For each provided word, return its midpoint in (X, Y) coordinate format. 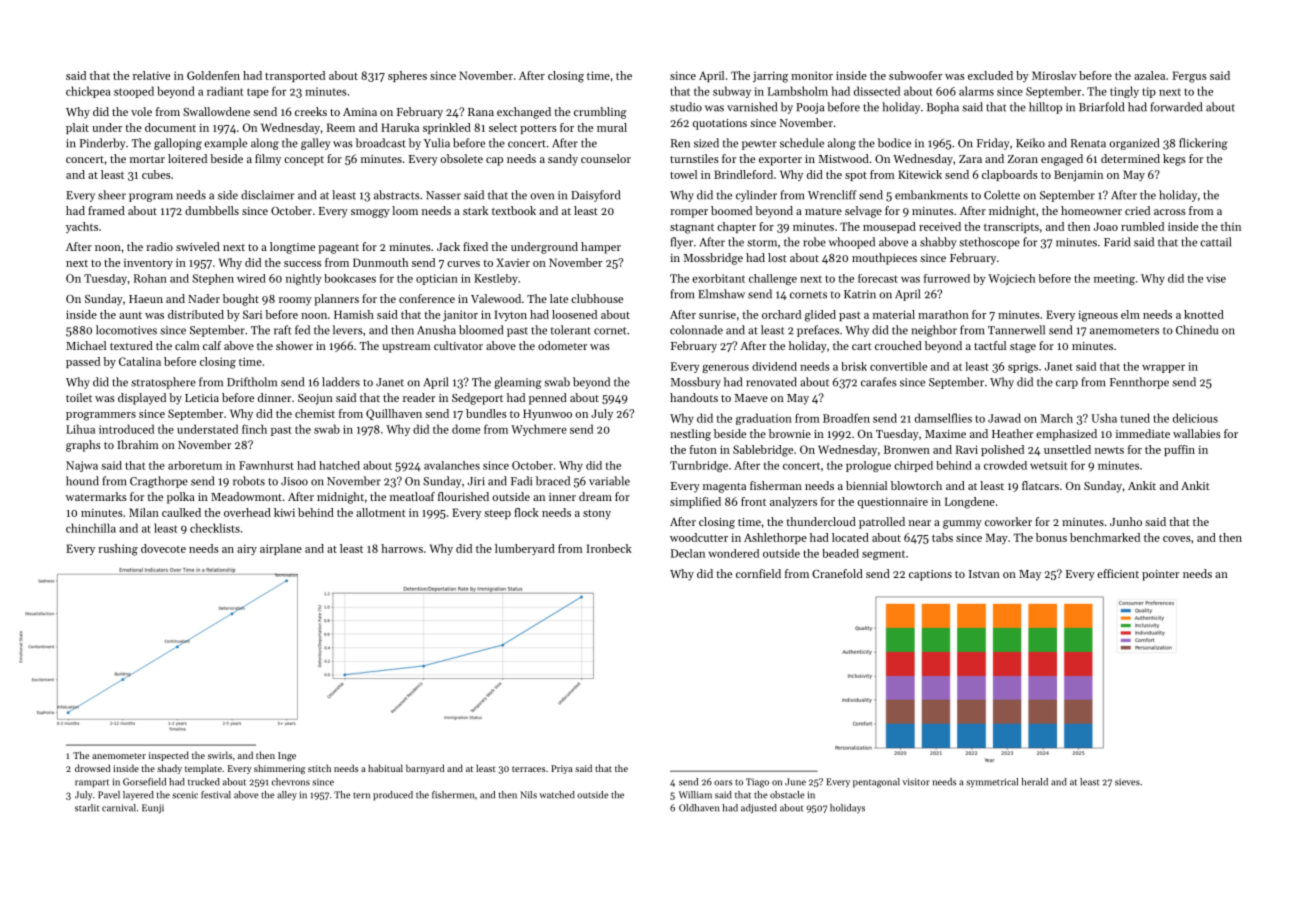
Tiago (757, 783)
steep (497, 514)
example (225, 144)
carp (1067, 384)
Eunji (153, 809)
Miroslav (1054, 75)
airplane (281, 549)
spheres (407, 76)
